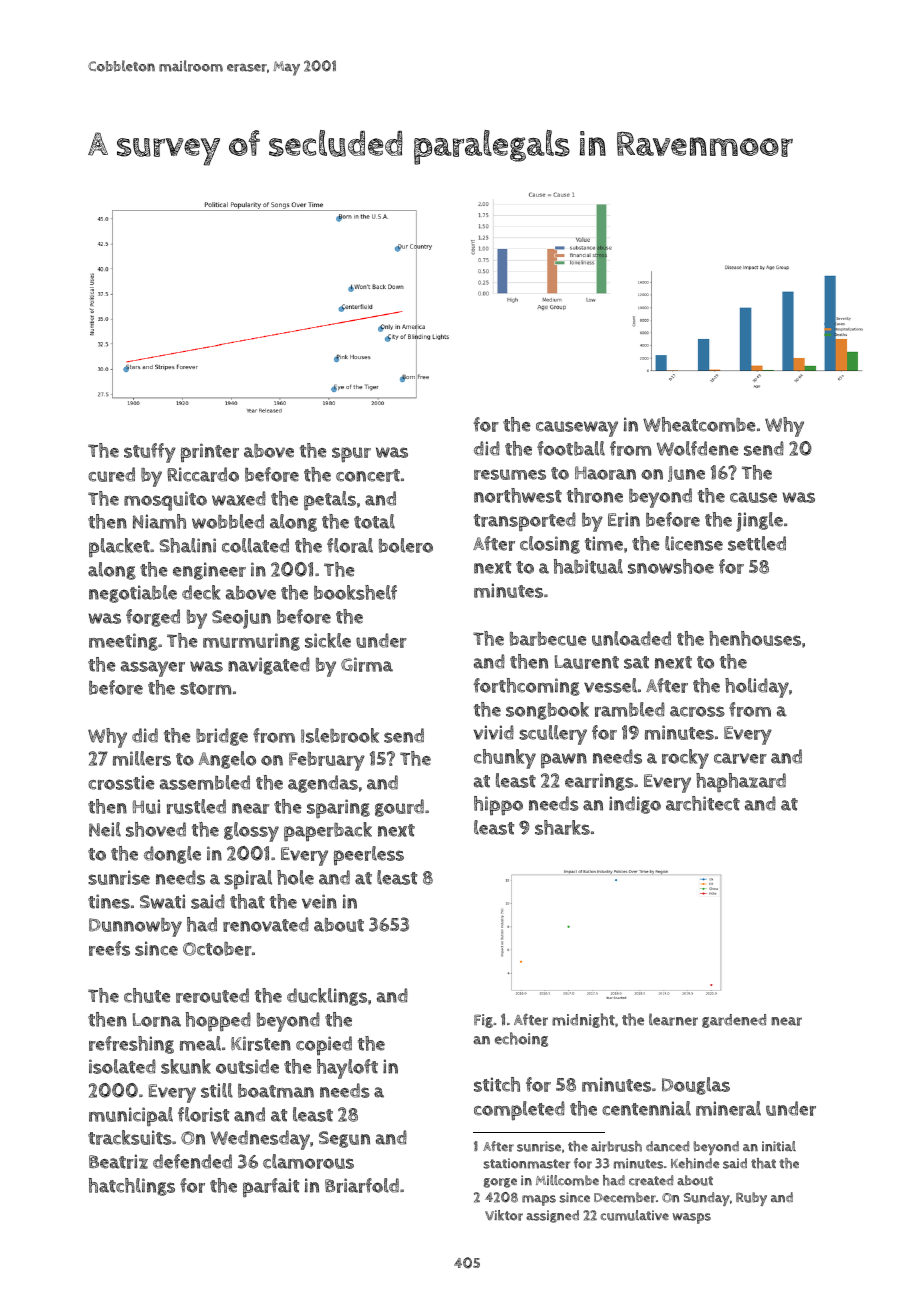 This document has height=1316, width=908. I want to click on vessel, so click(610, 685).
